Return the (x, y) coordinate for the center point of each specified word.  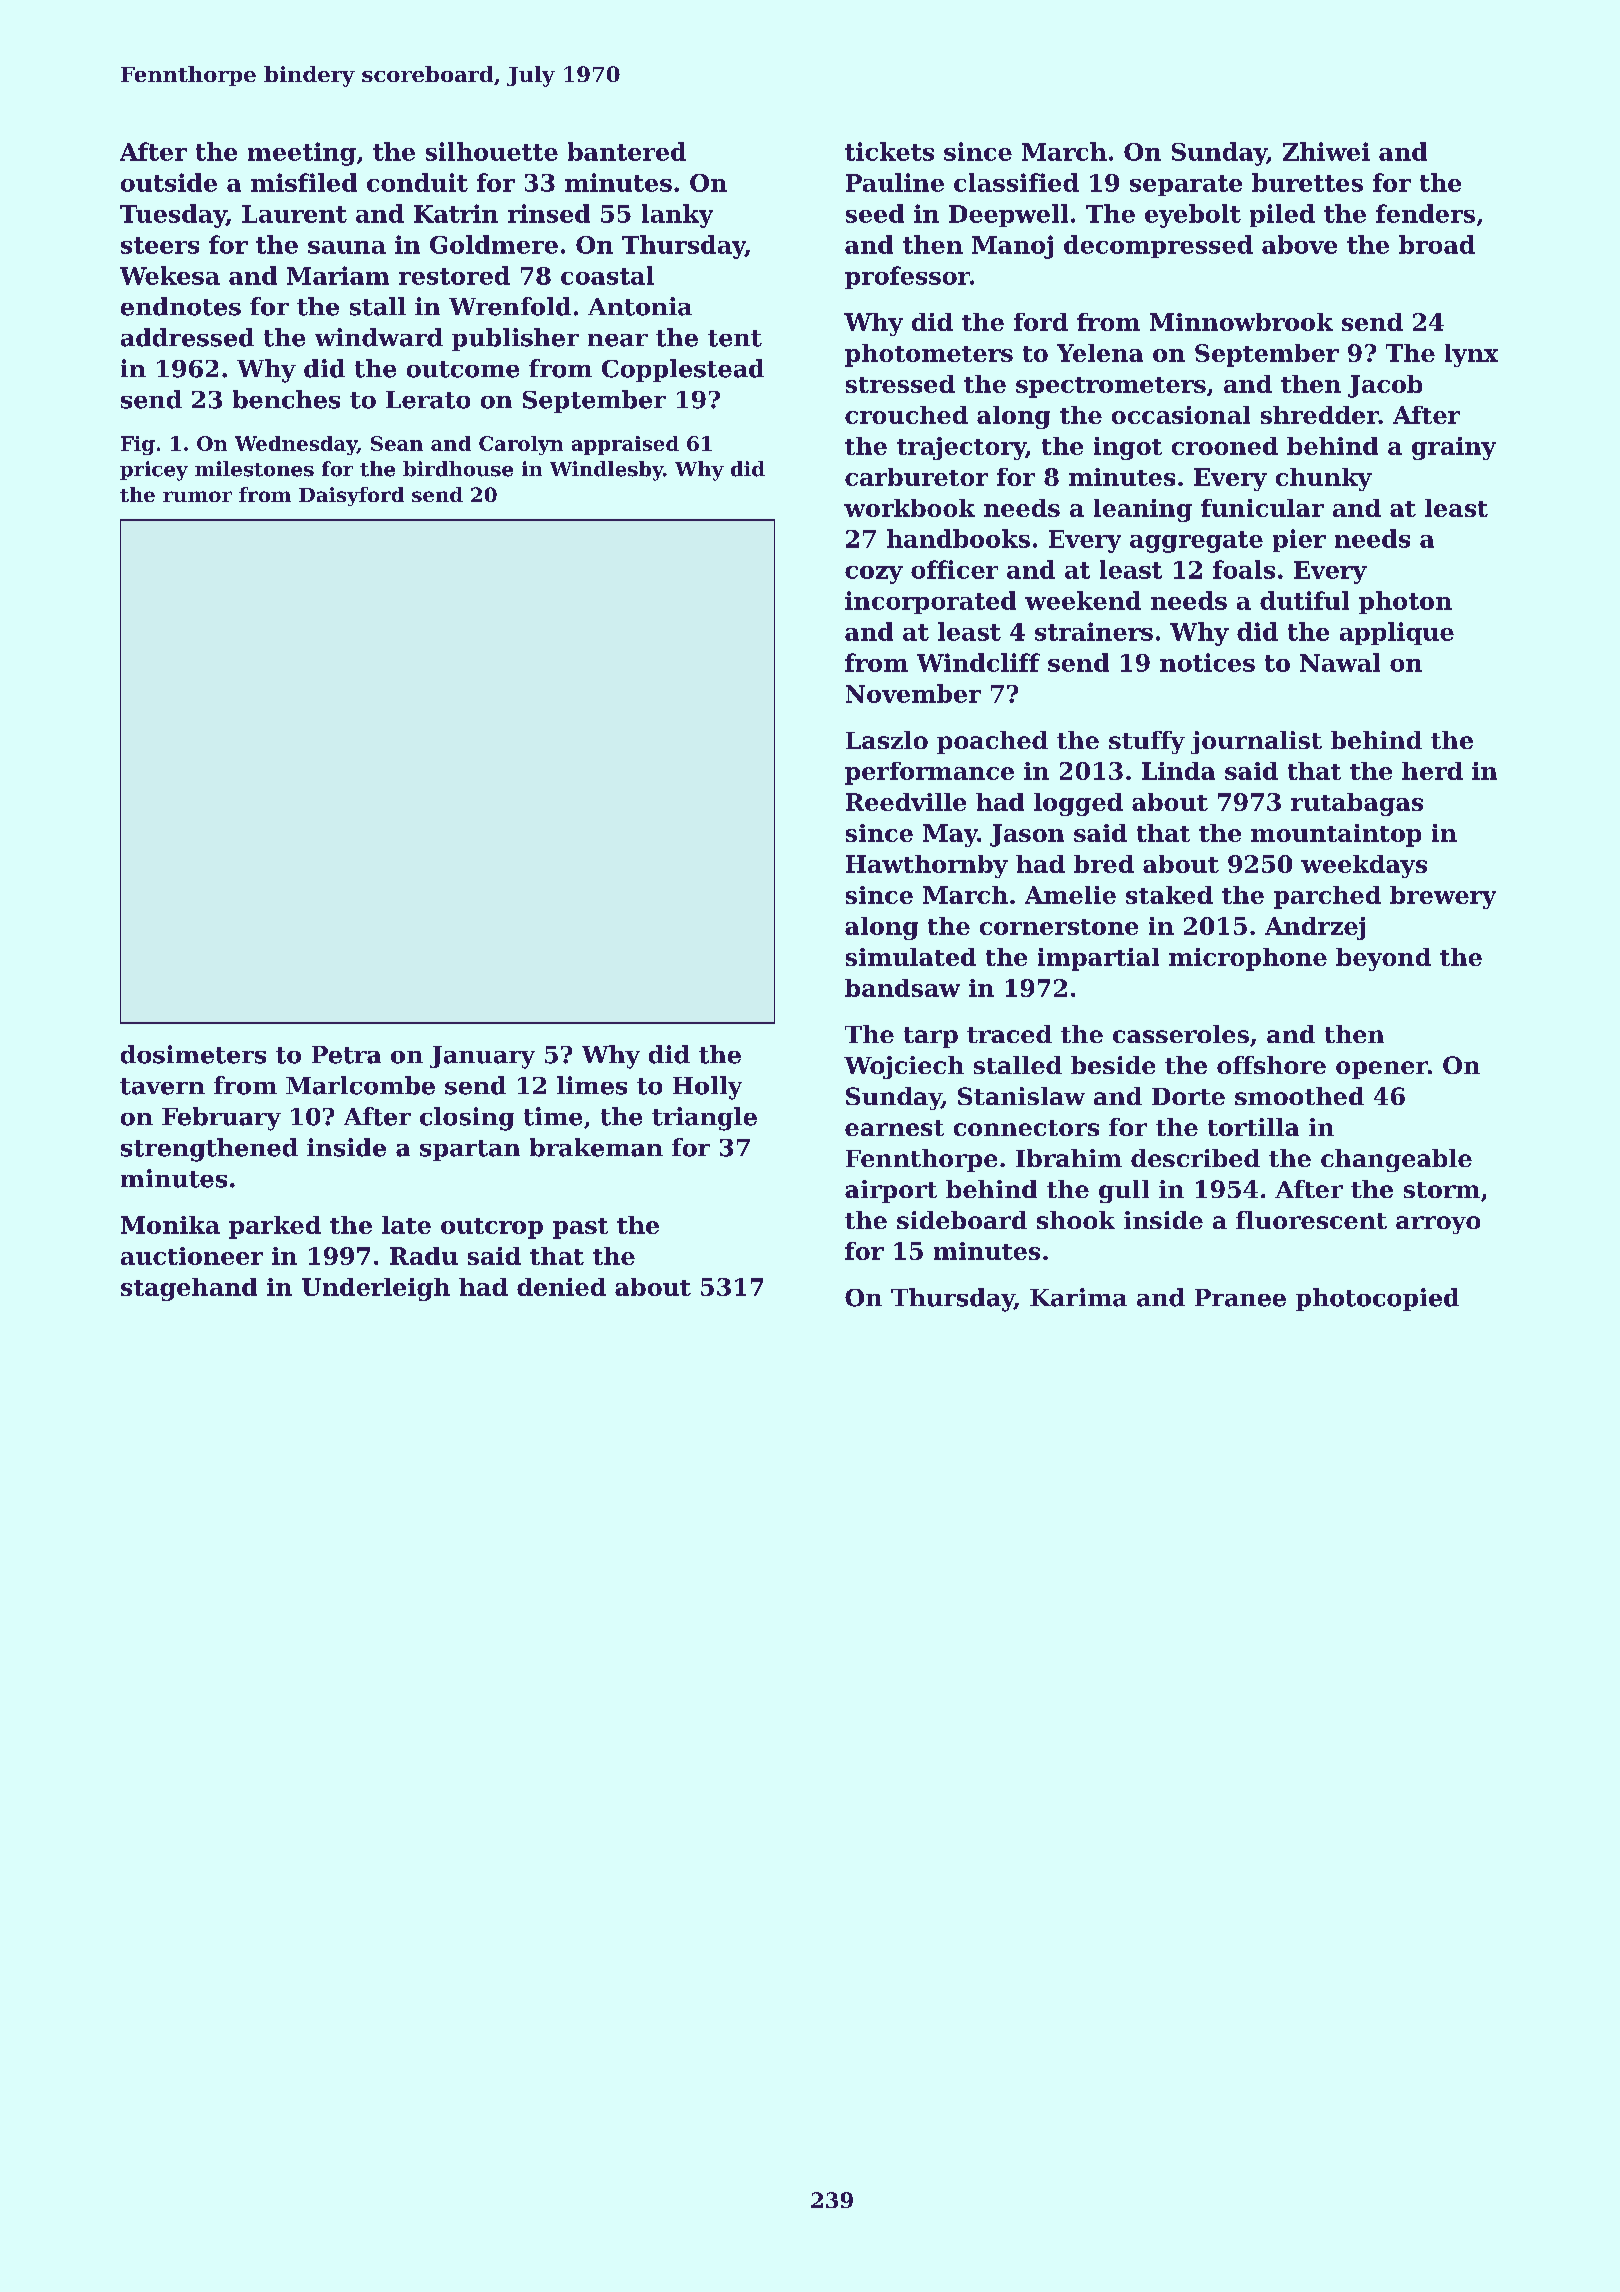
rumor (197, 496)
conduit (417, 182)
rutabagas (1357, 804)
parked (275, 1227)
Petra (346, 1055)
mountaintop (1336, 835)
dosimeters (193, 1054)
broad (1437, 244)
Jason (1027, 835)
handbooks (958, 538)
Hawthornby (927, 866)
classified (1016, 182)
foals (1244, 569)
